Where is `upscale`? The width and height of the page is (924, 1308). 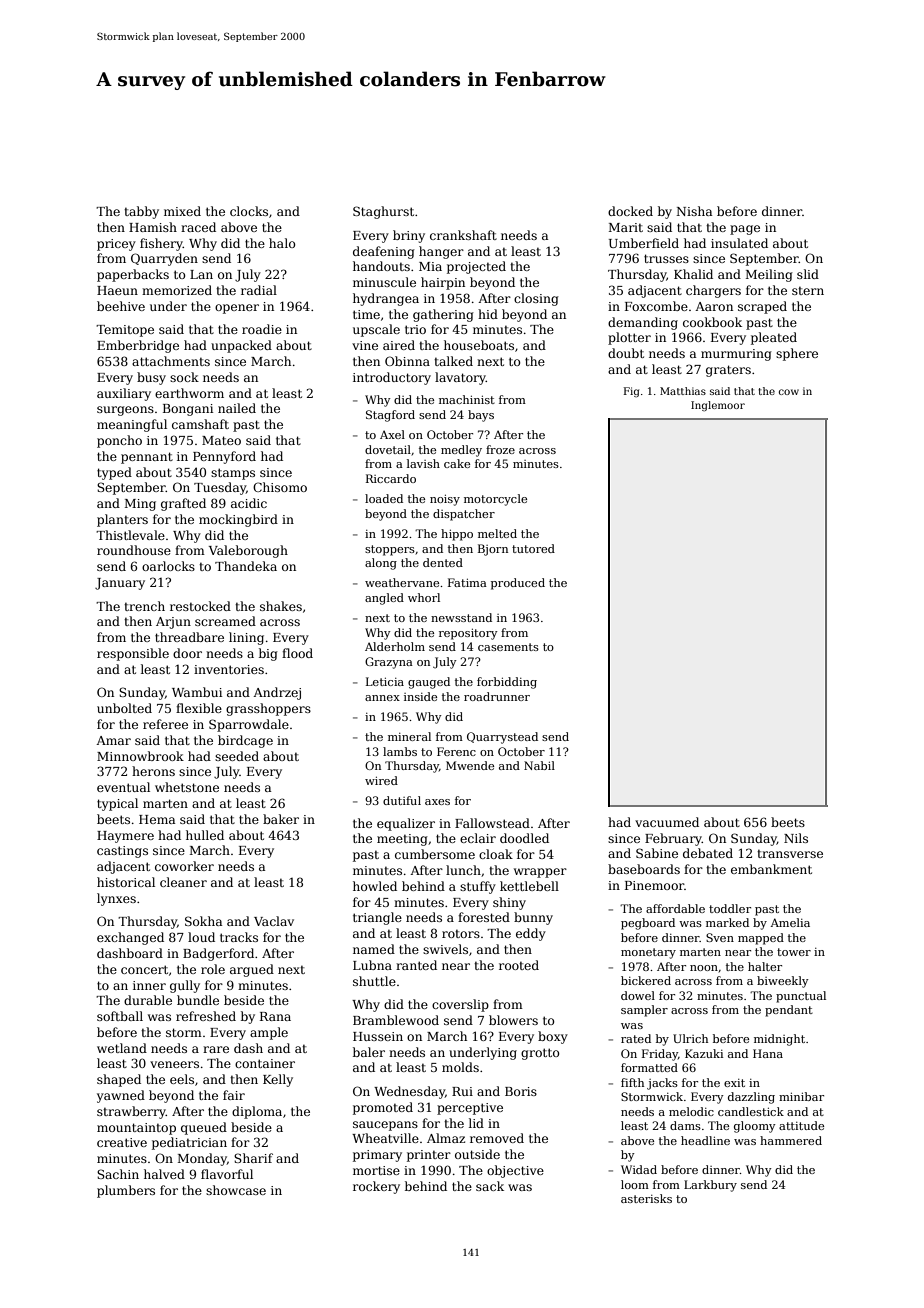 upscale is located at coordinates (376, 330).
